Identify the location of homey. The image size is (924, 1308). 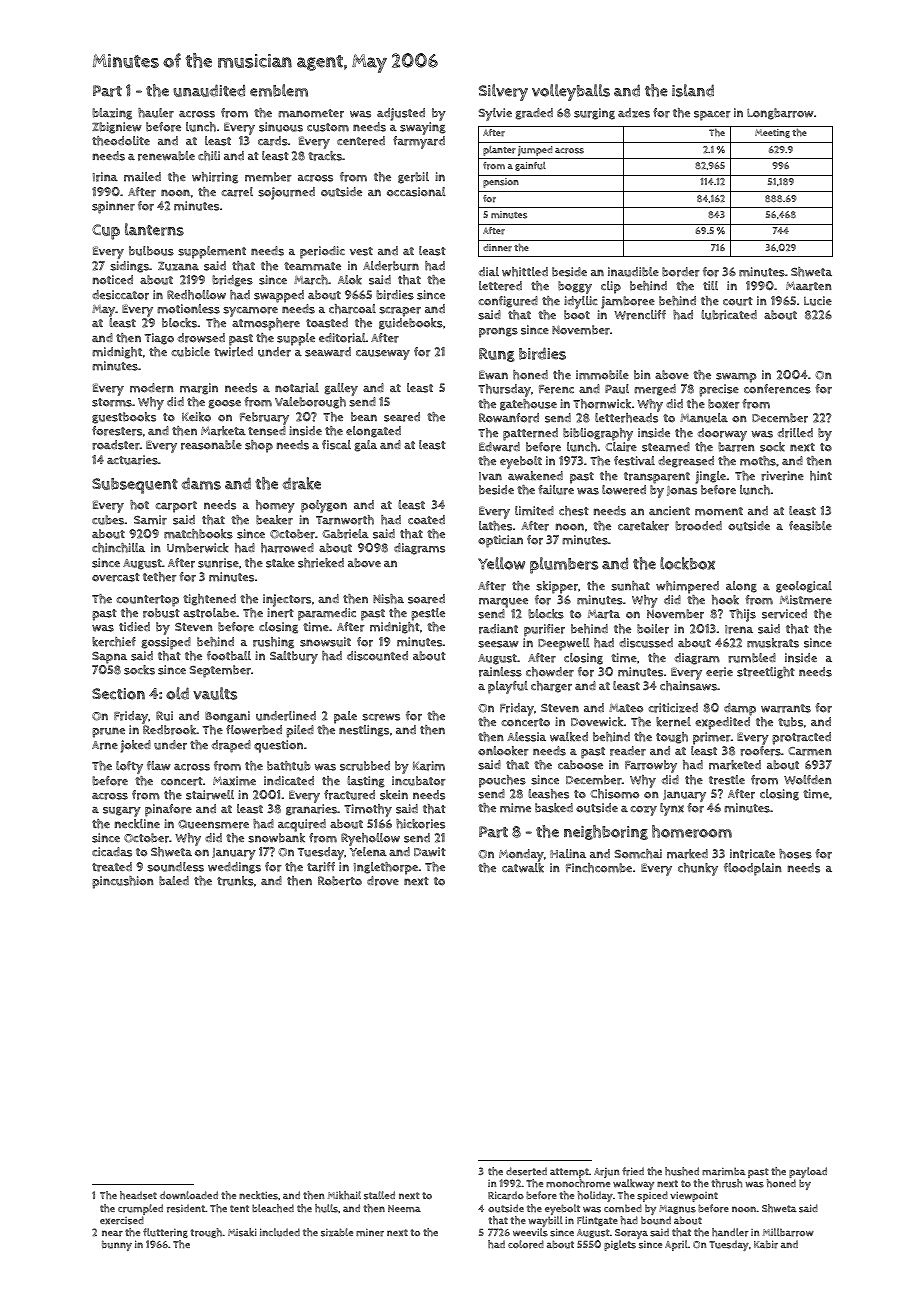
(275, 506).
